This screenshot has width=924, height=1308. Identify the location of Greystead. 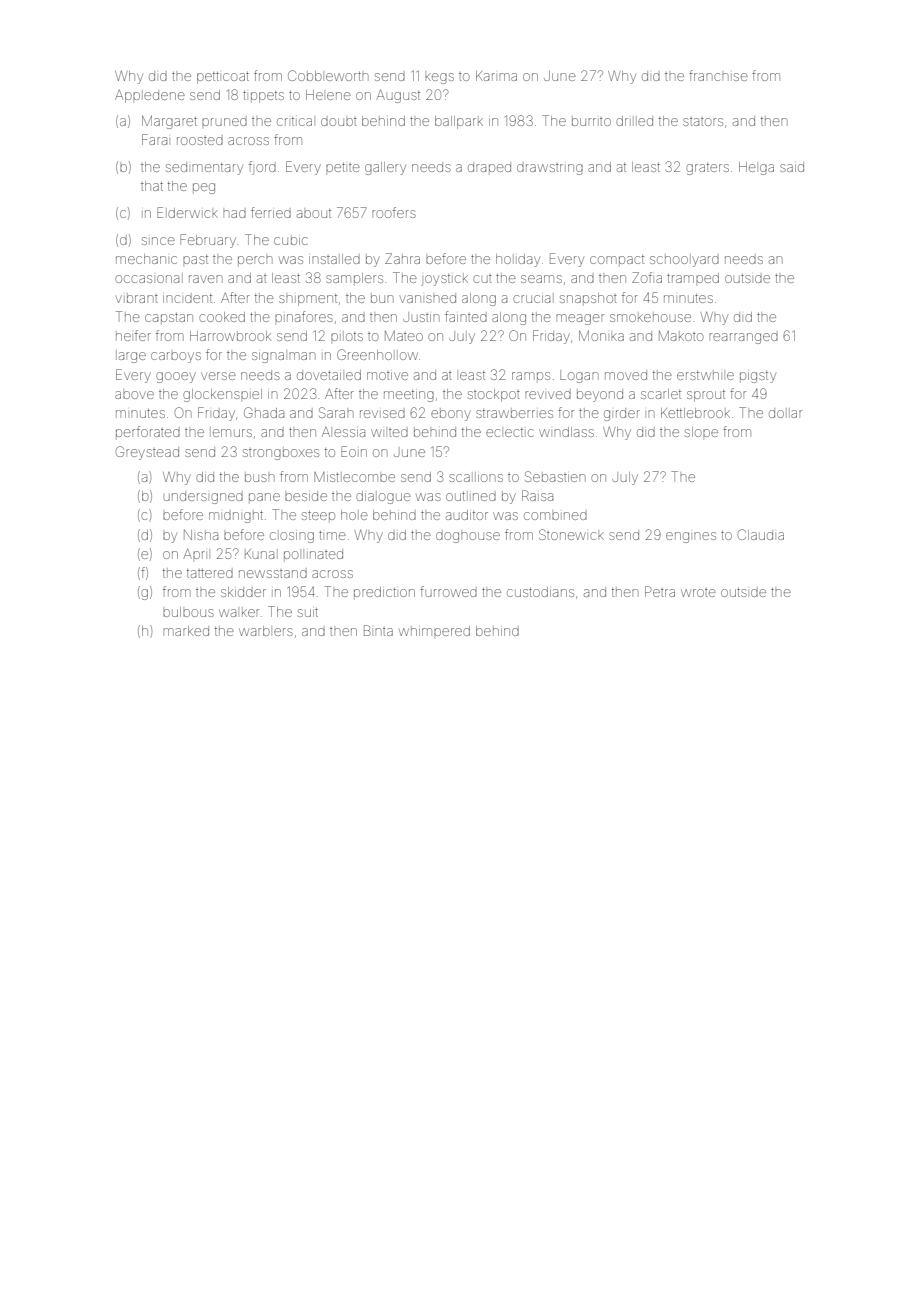
(147, 453).
